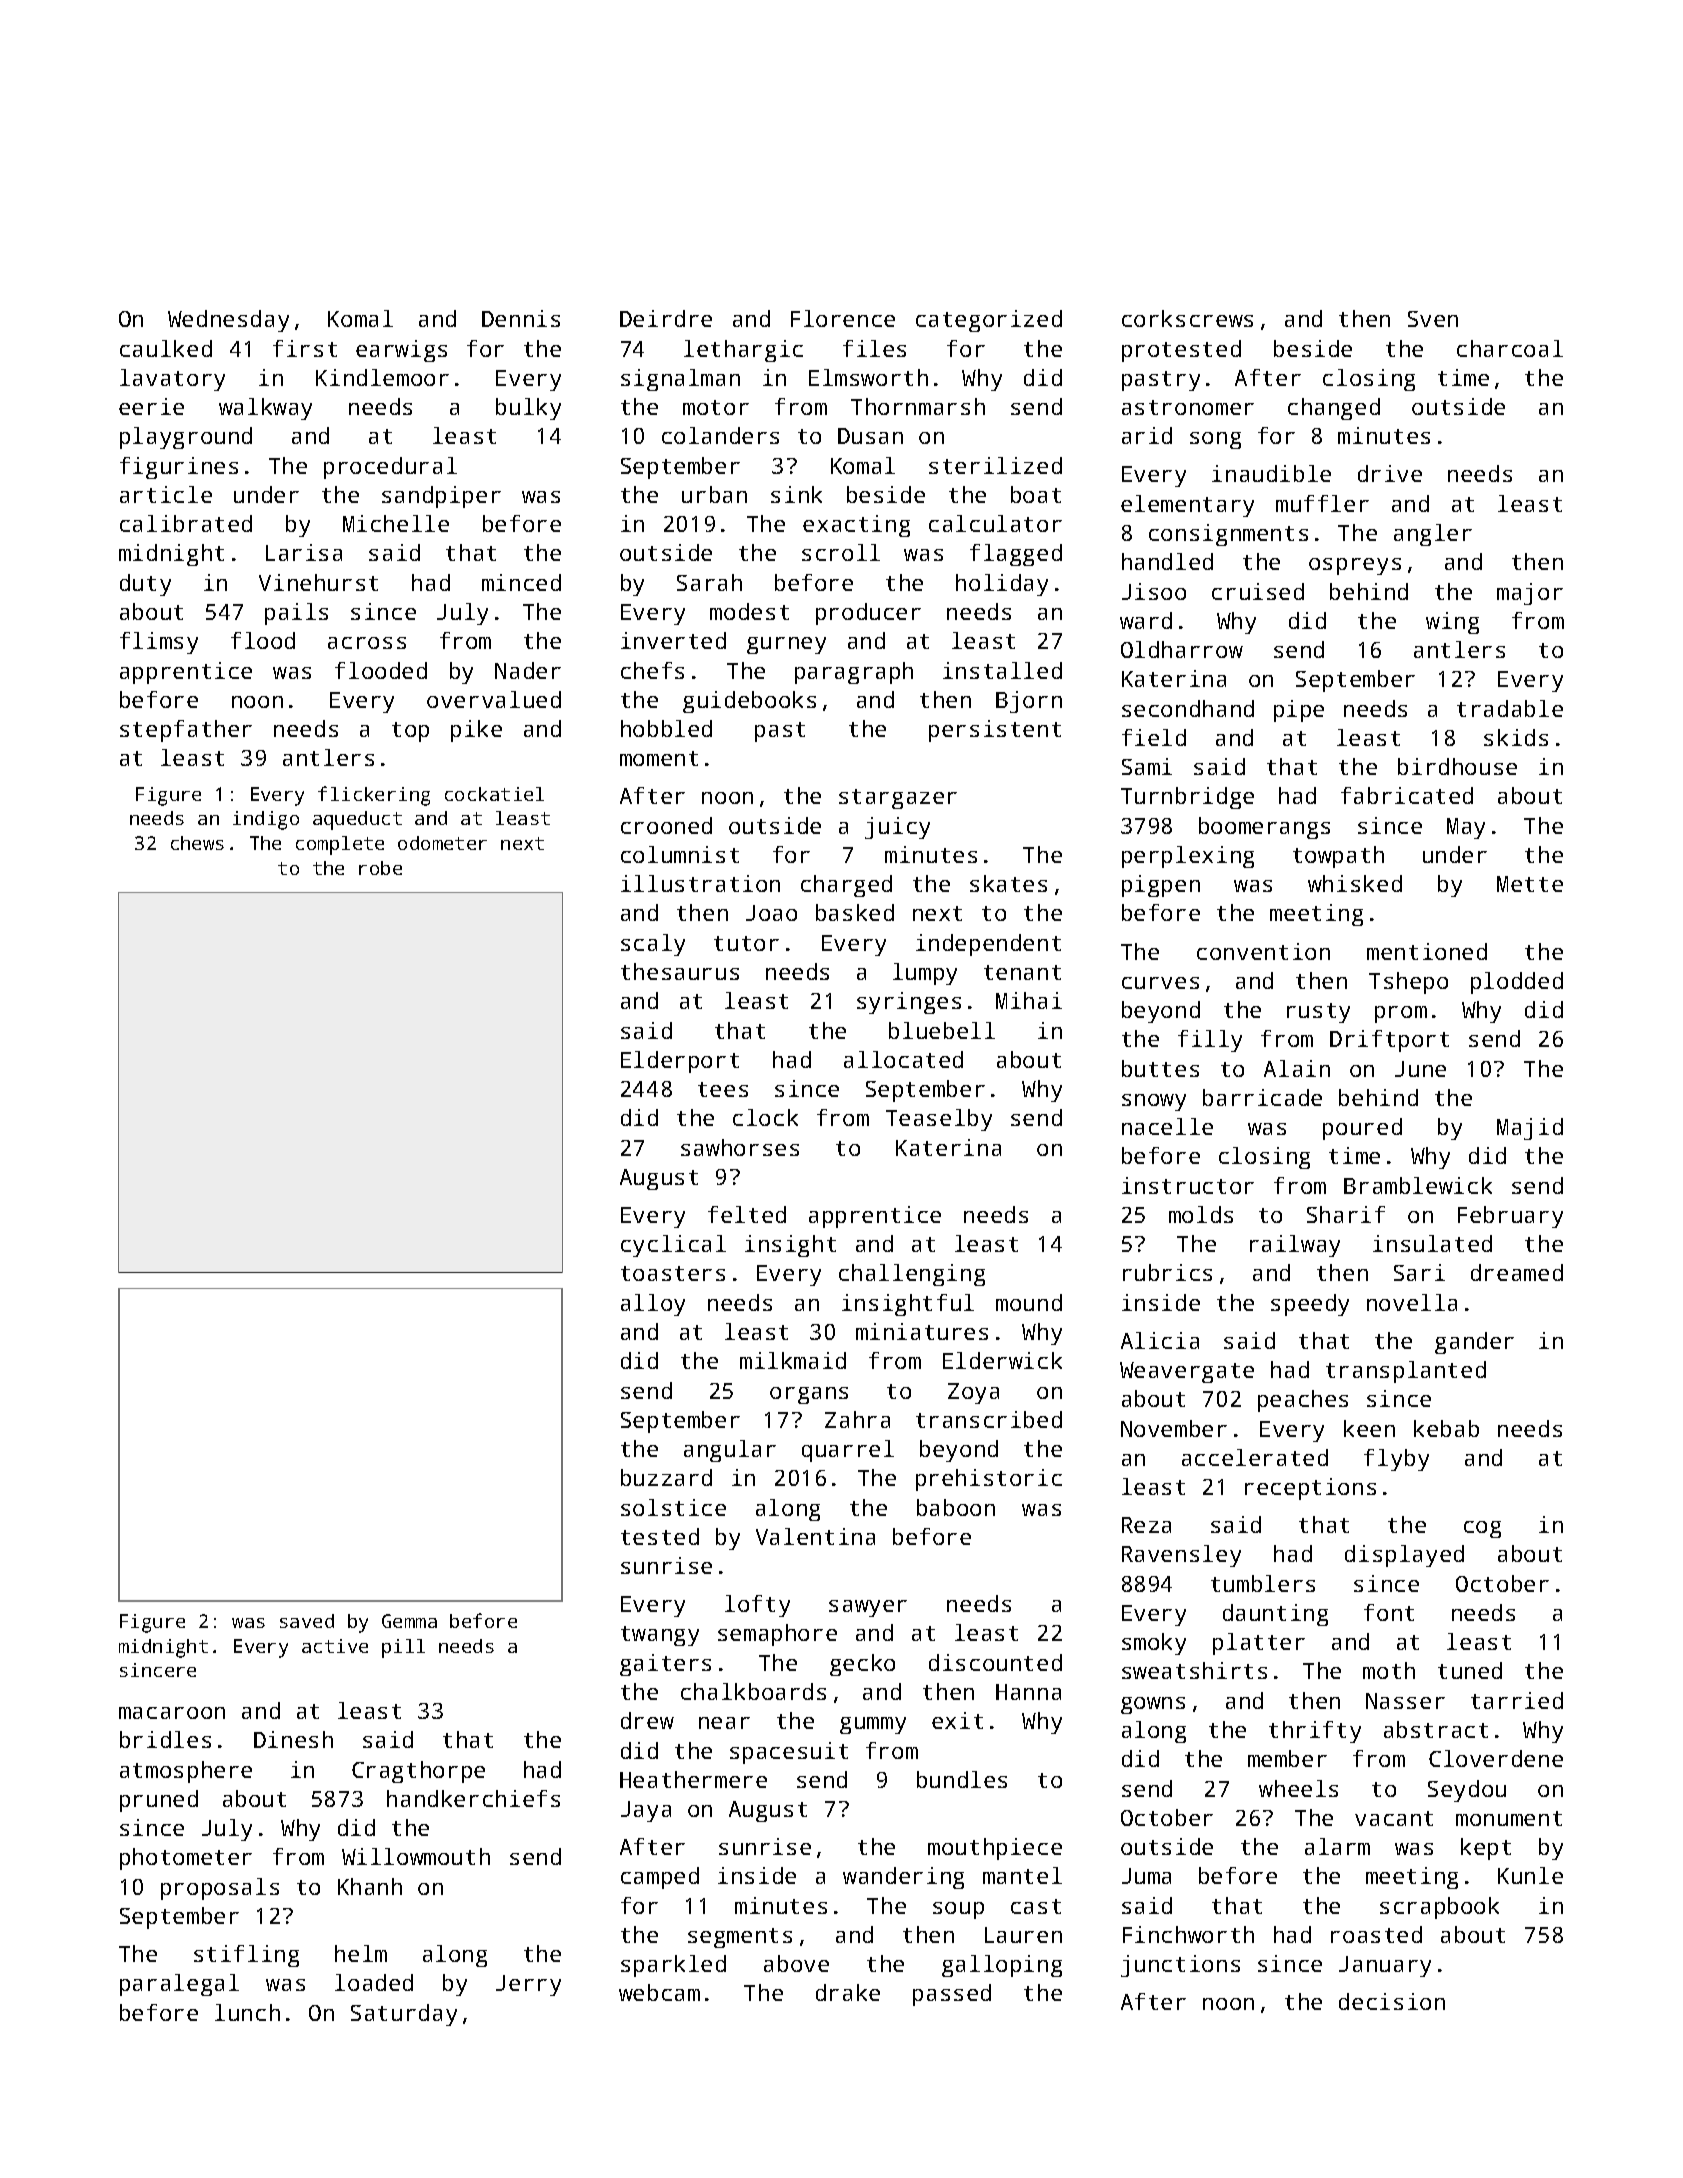 The height and width of the document is (2178, 1683). I want to click on February, so click(1510, 1217).
